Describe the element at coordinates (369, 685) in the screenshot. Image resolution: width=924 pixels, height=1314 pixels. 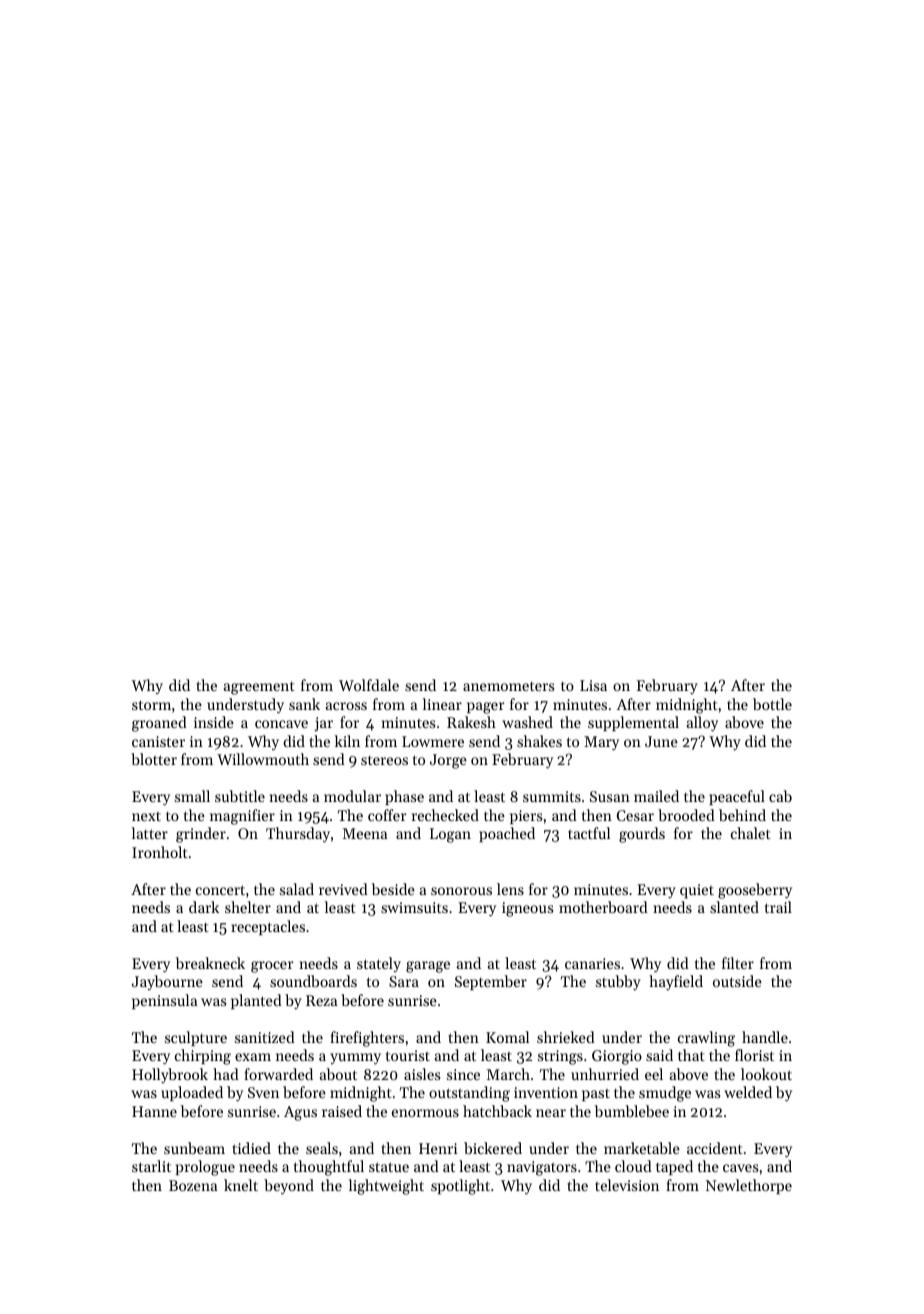
I see `Wolfdale` at that location.
